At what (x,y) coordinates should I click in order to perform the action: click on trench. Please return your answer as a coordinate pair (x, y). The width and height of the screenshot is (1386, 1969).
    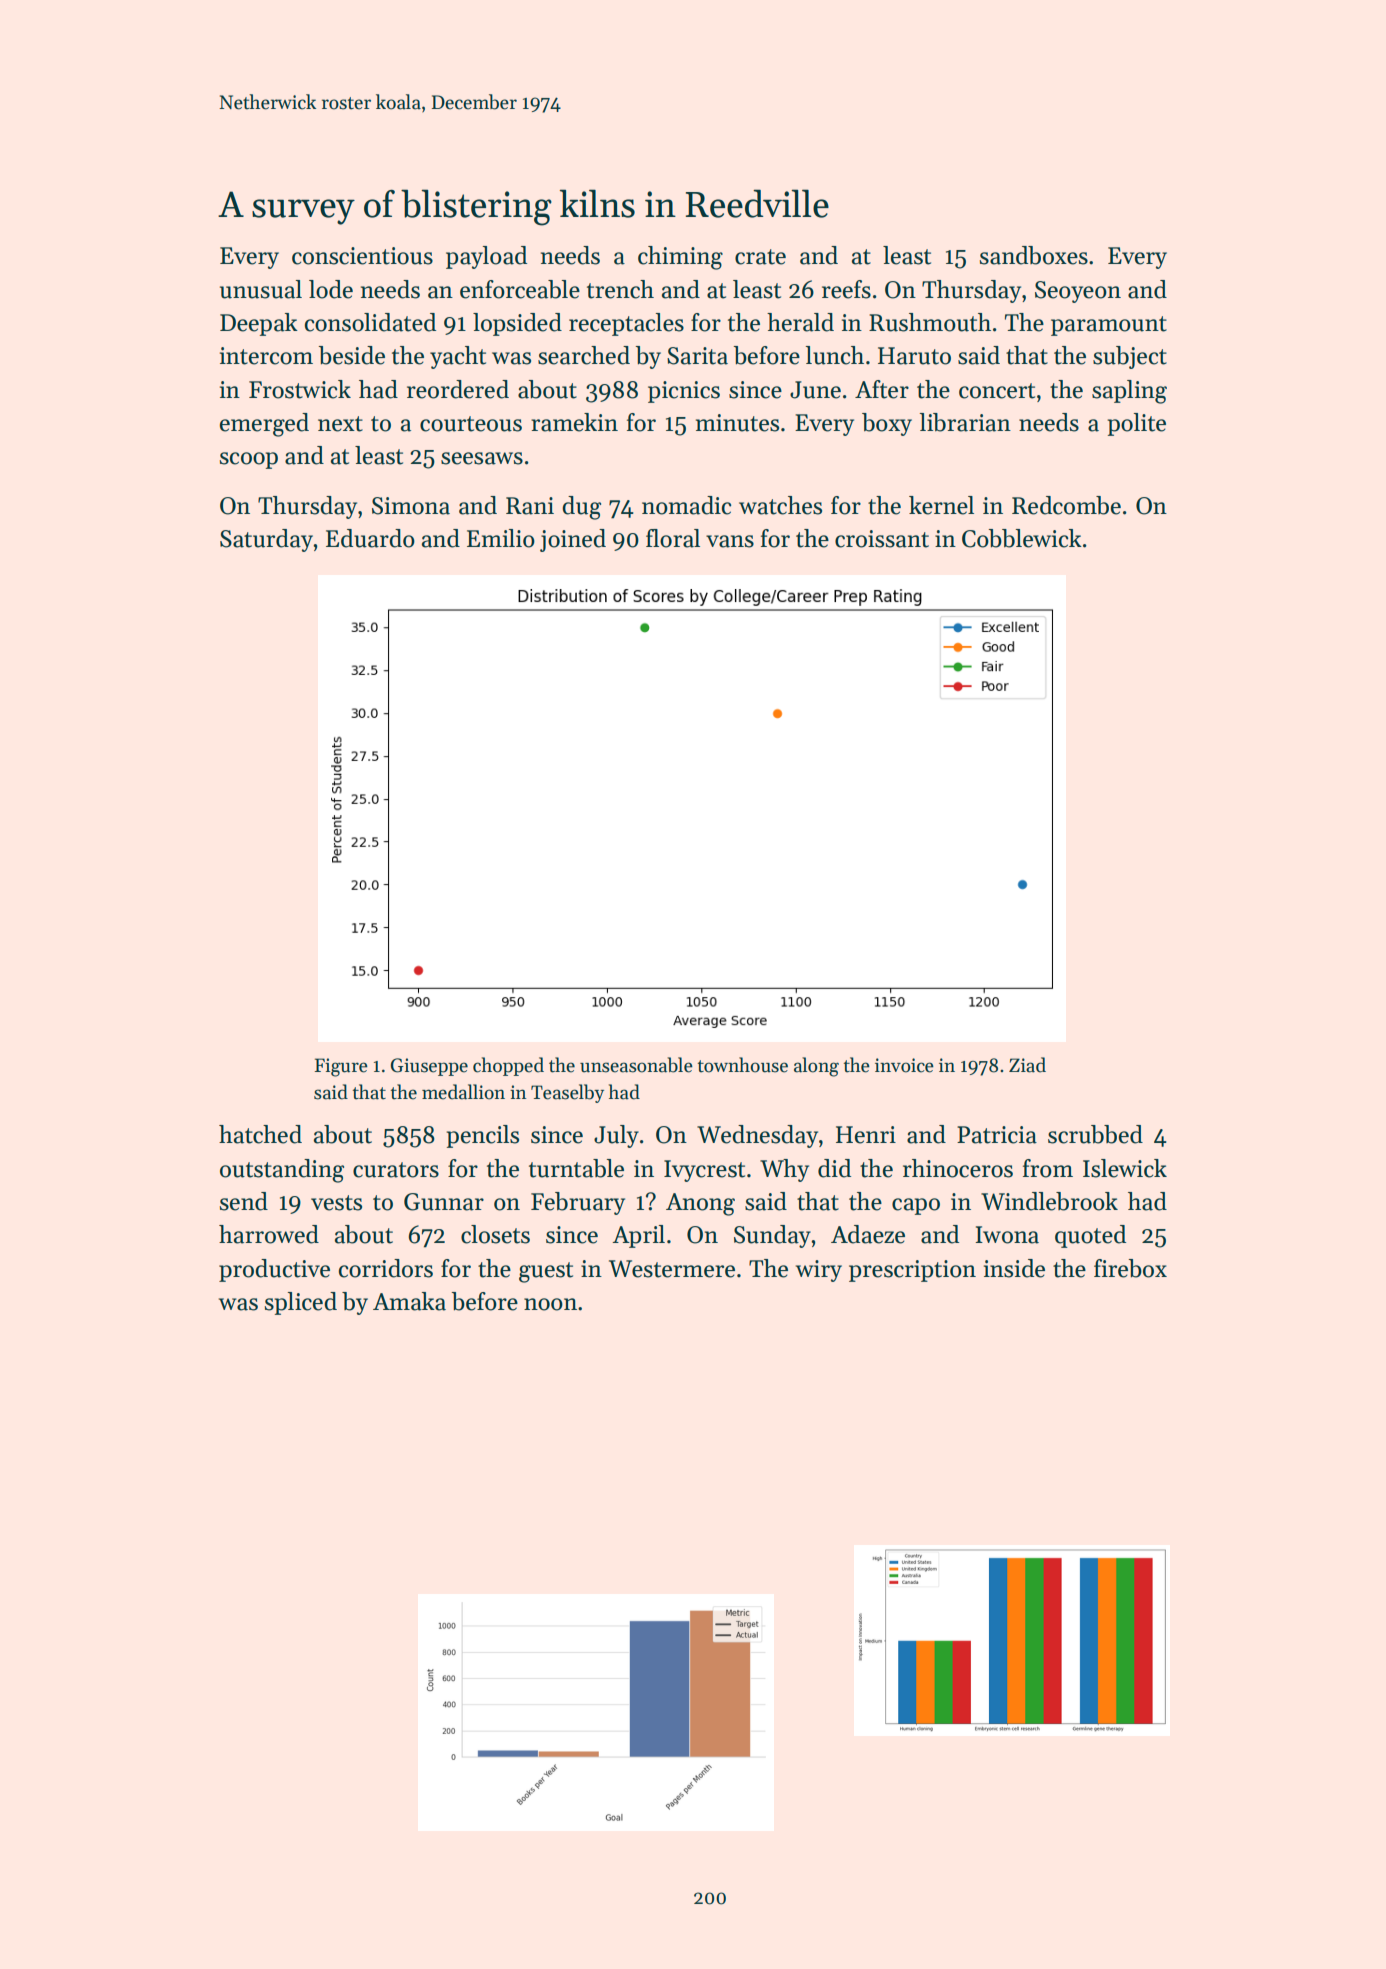
    Looking at the image, I should click on (620, 289).
